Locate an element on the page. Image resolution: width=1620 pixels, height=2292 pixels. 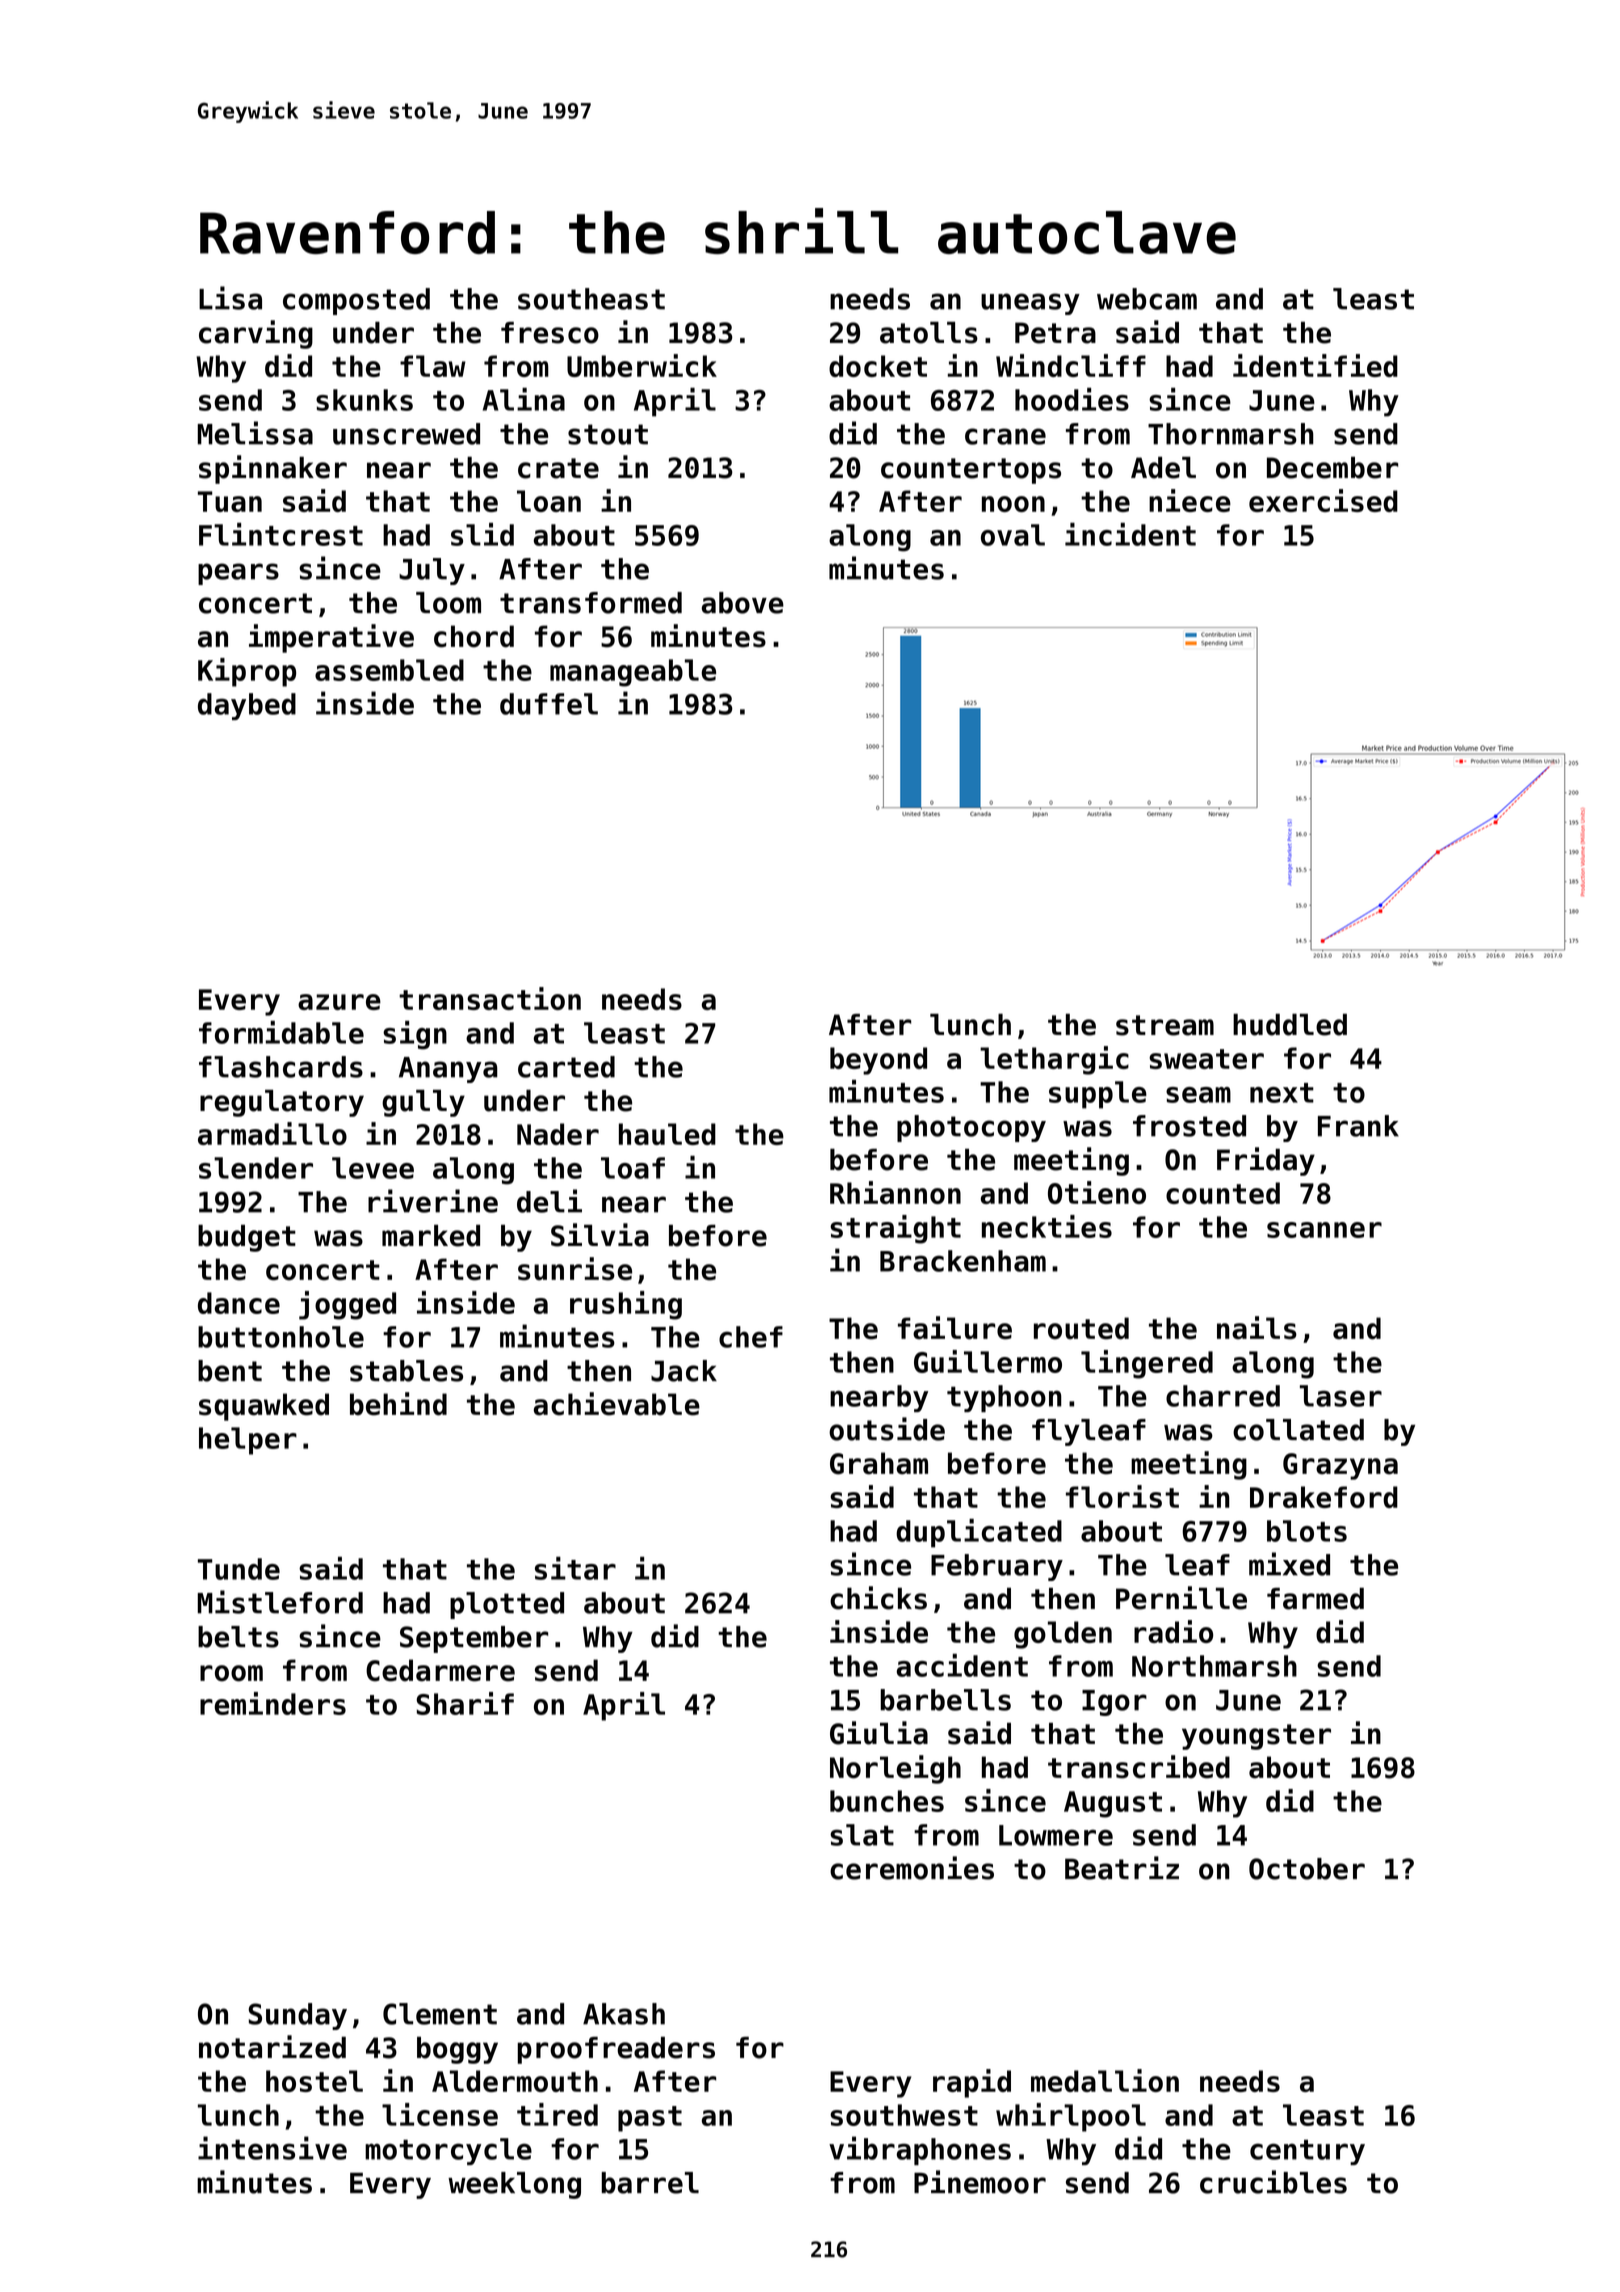
Pernille is located at coordinates (1181, 1598).
